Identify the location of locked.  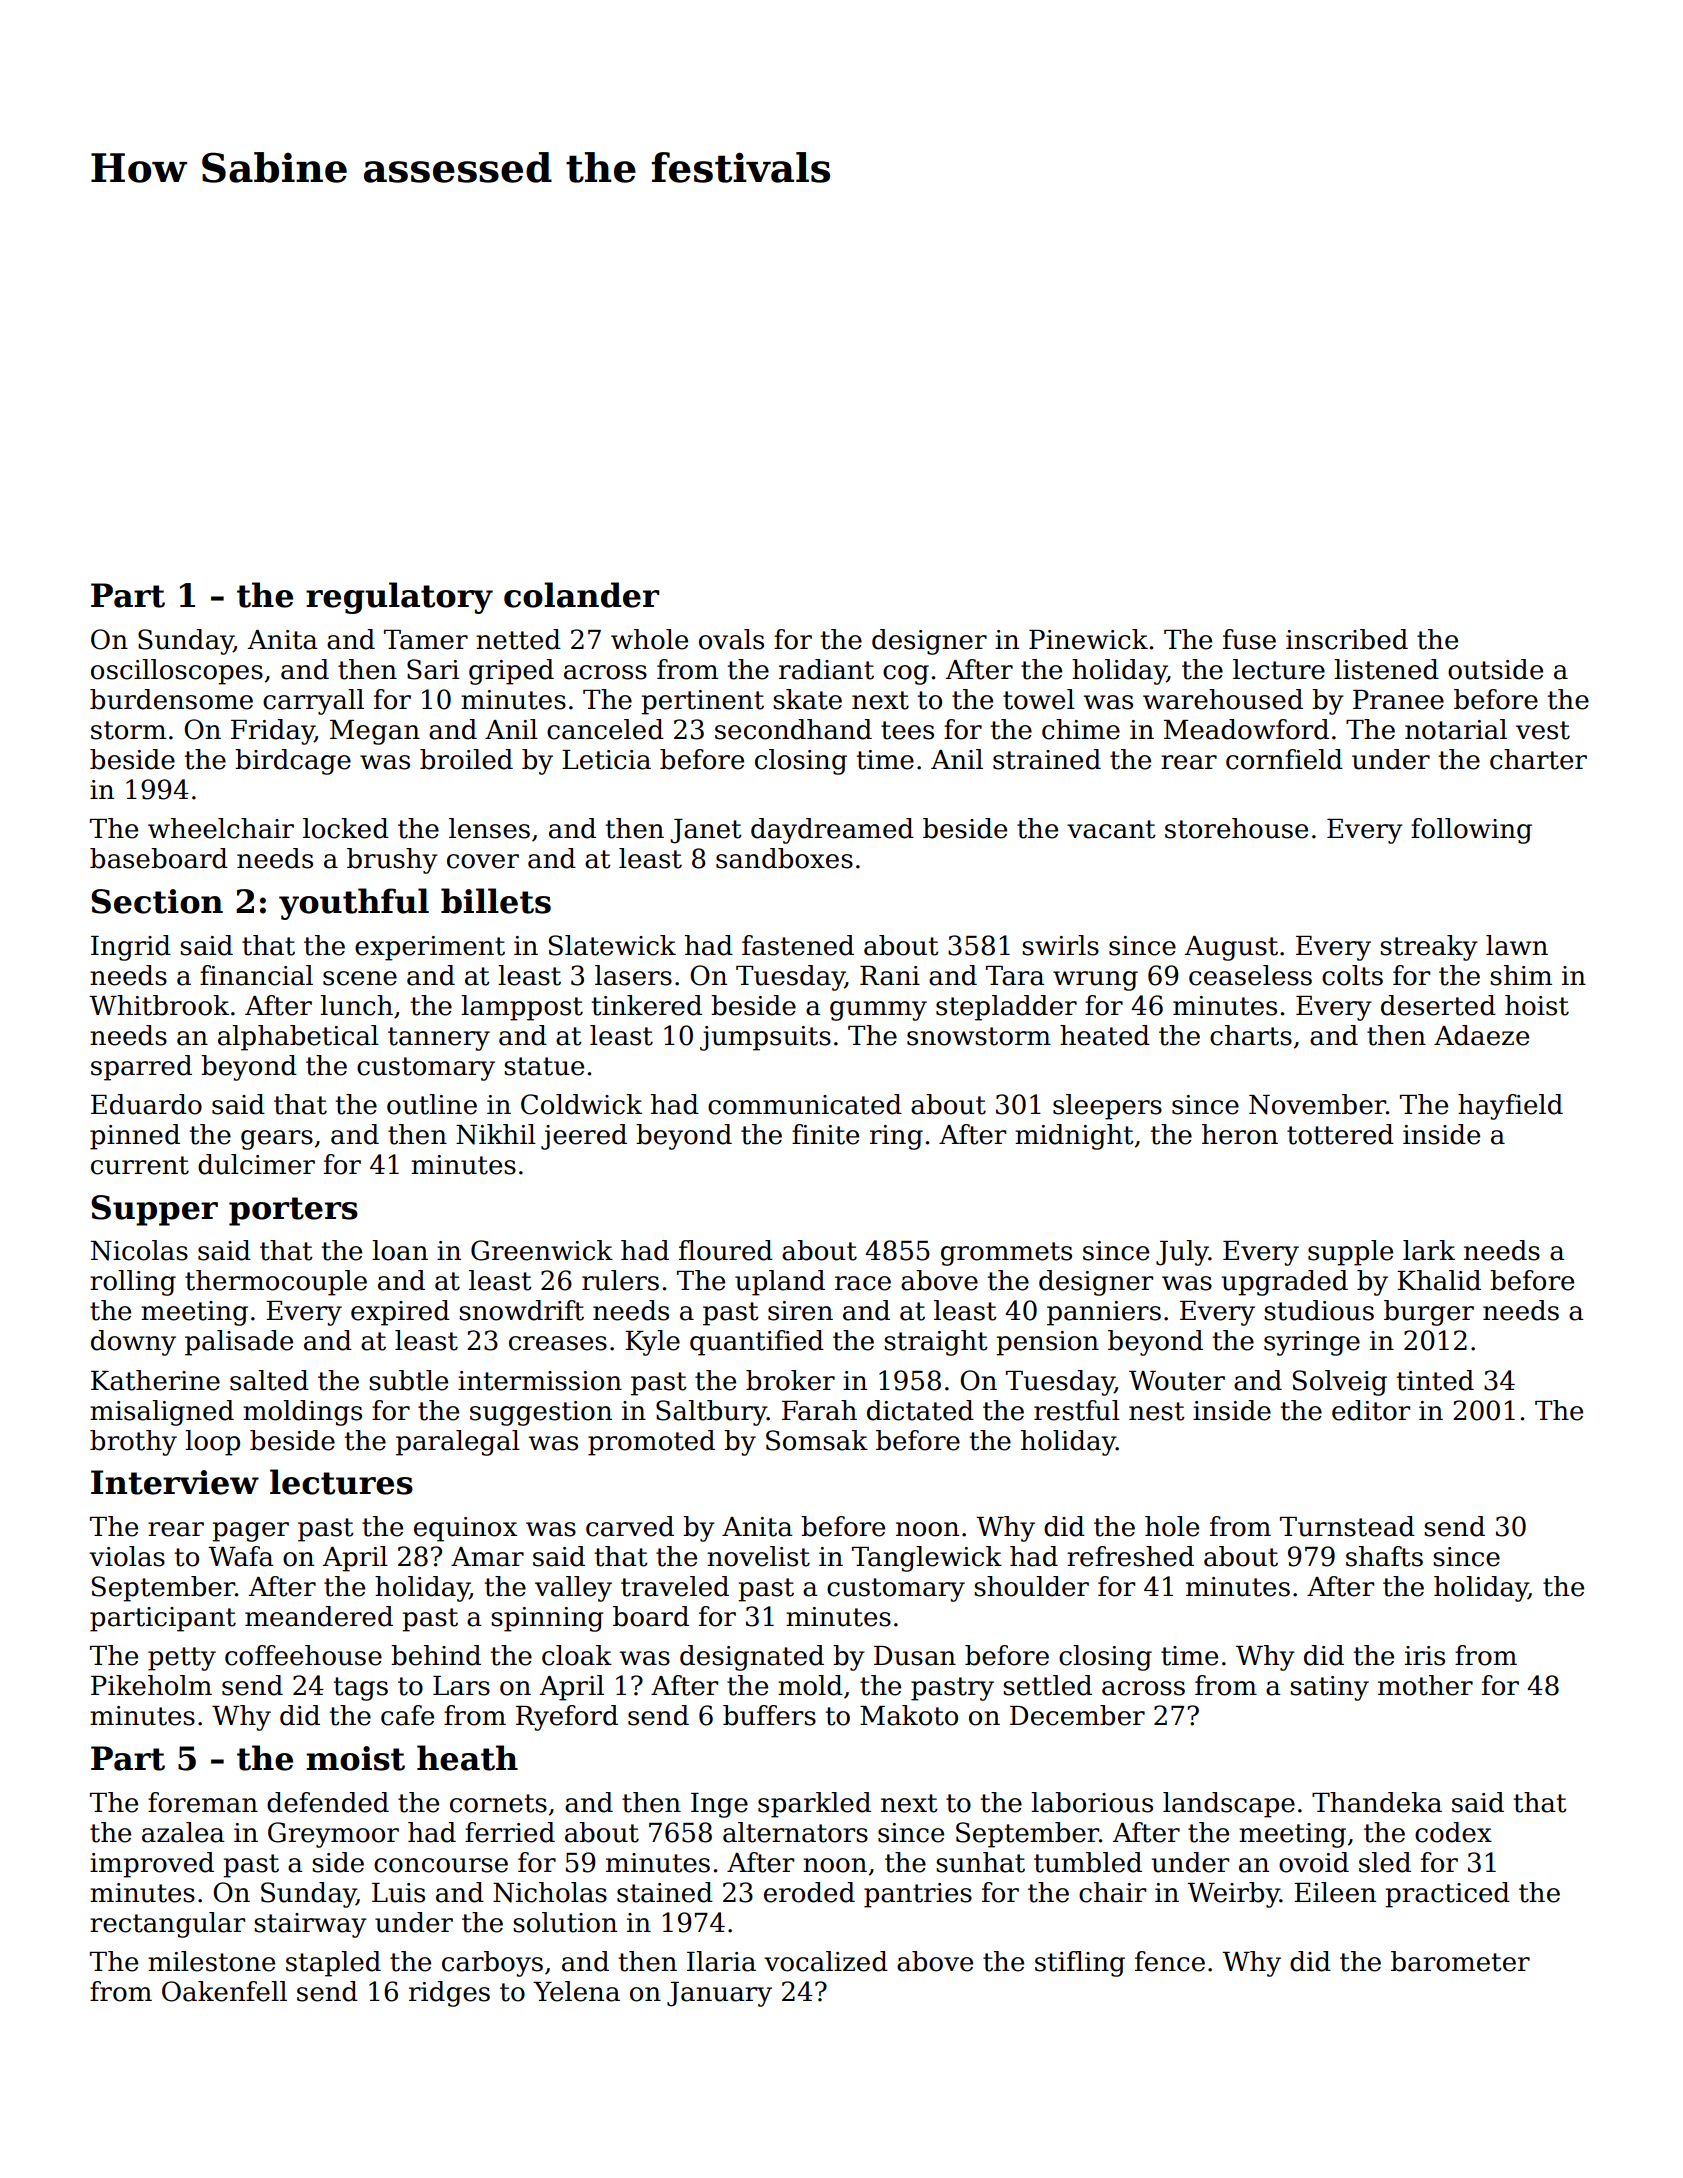
(346, 828).
